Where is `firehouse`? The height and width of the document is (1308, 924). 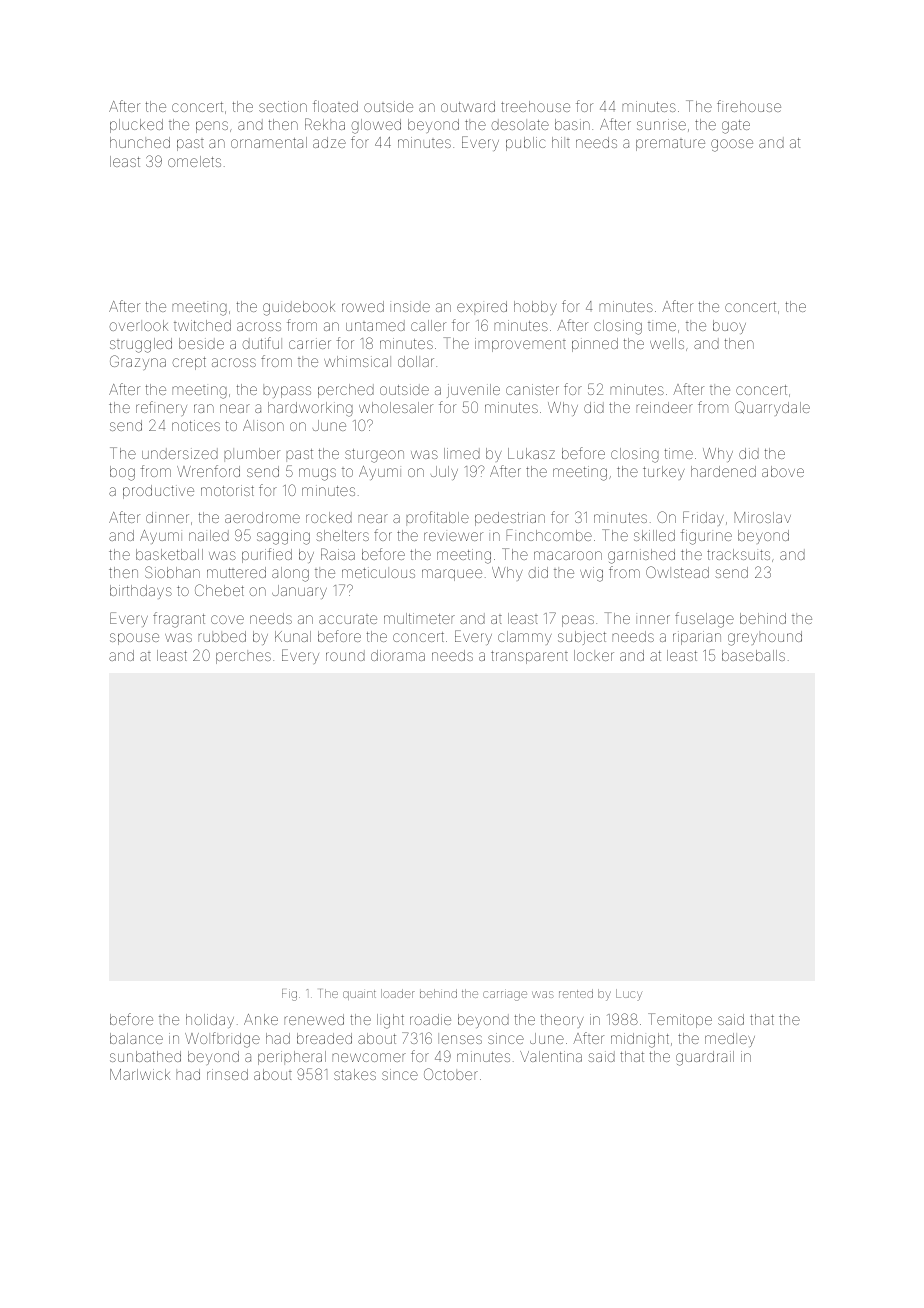
firehouse is located at coordinates (749, 106).
